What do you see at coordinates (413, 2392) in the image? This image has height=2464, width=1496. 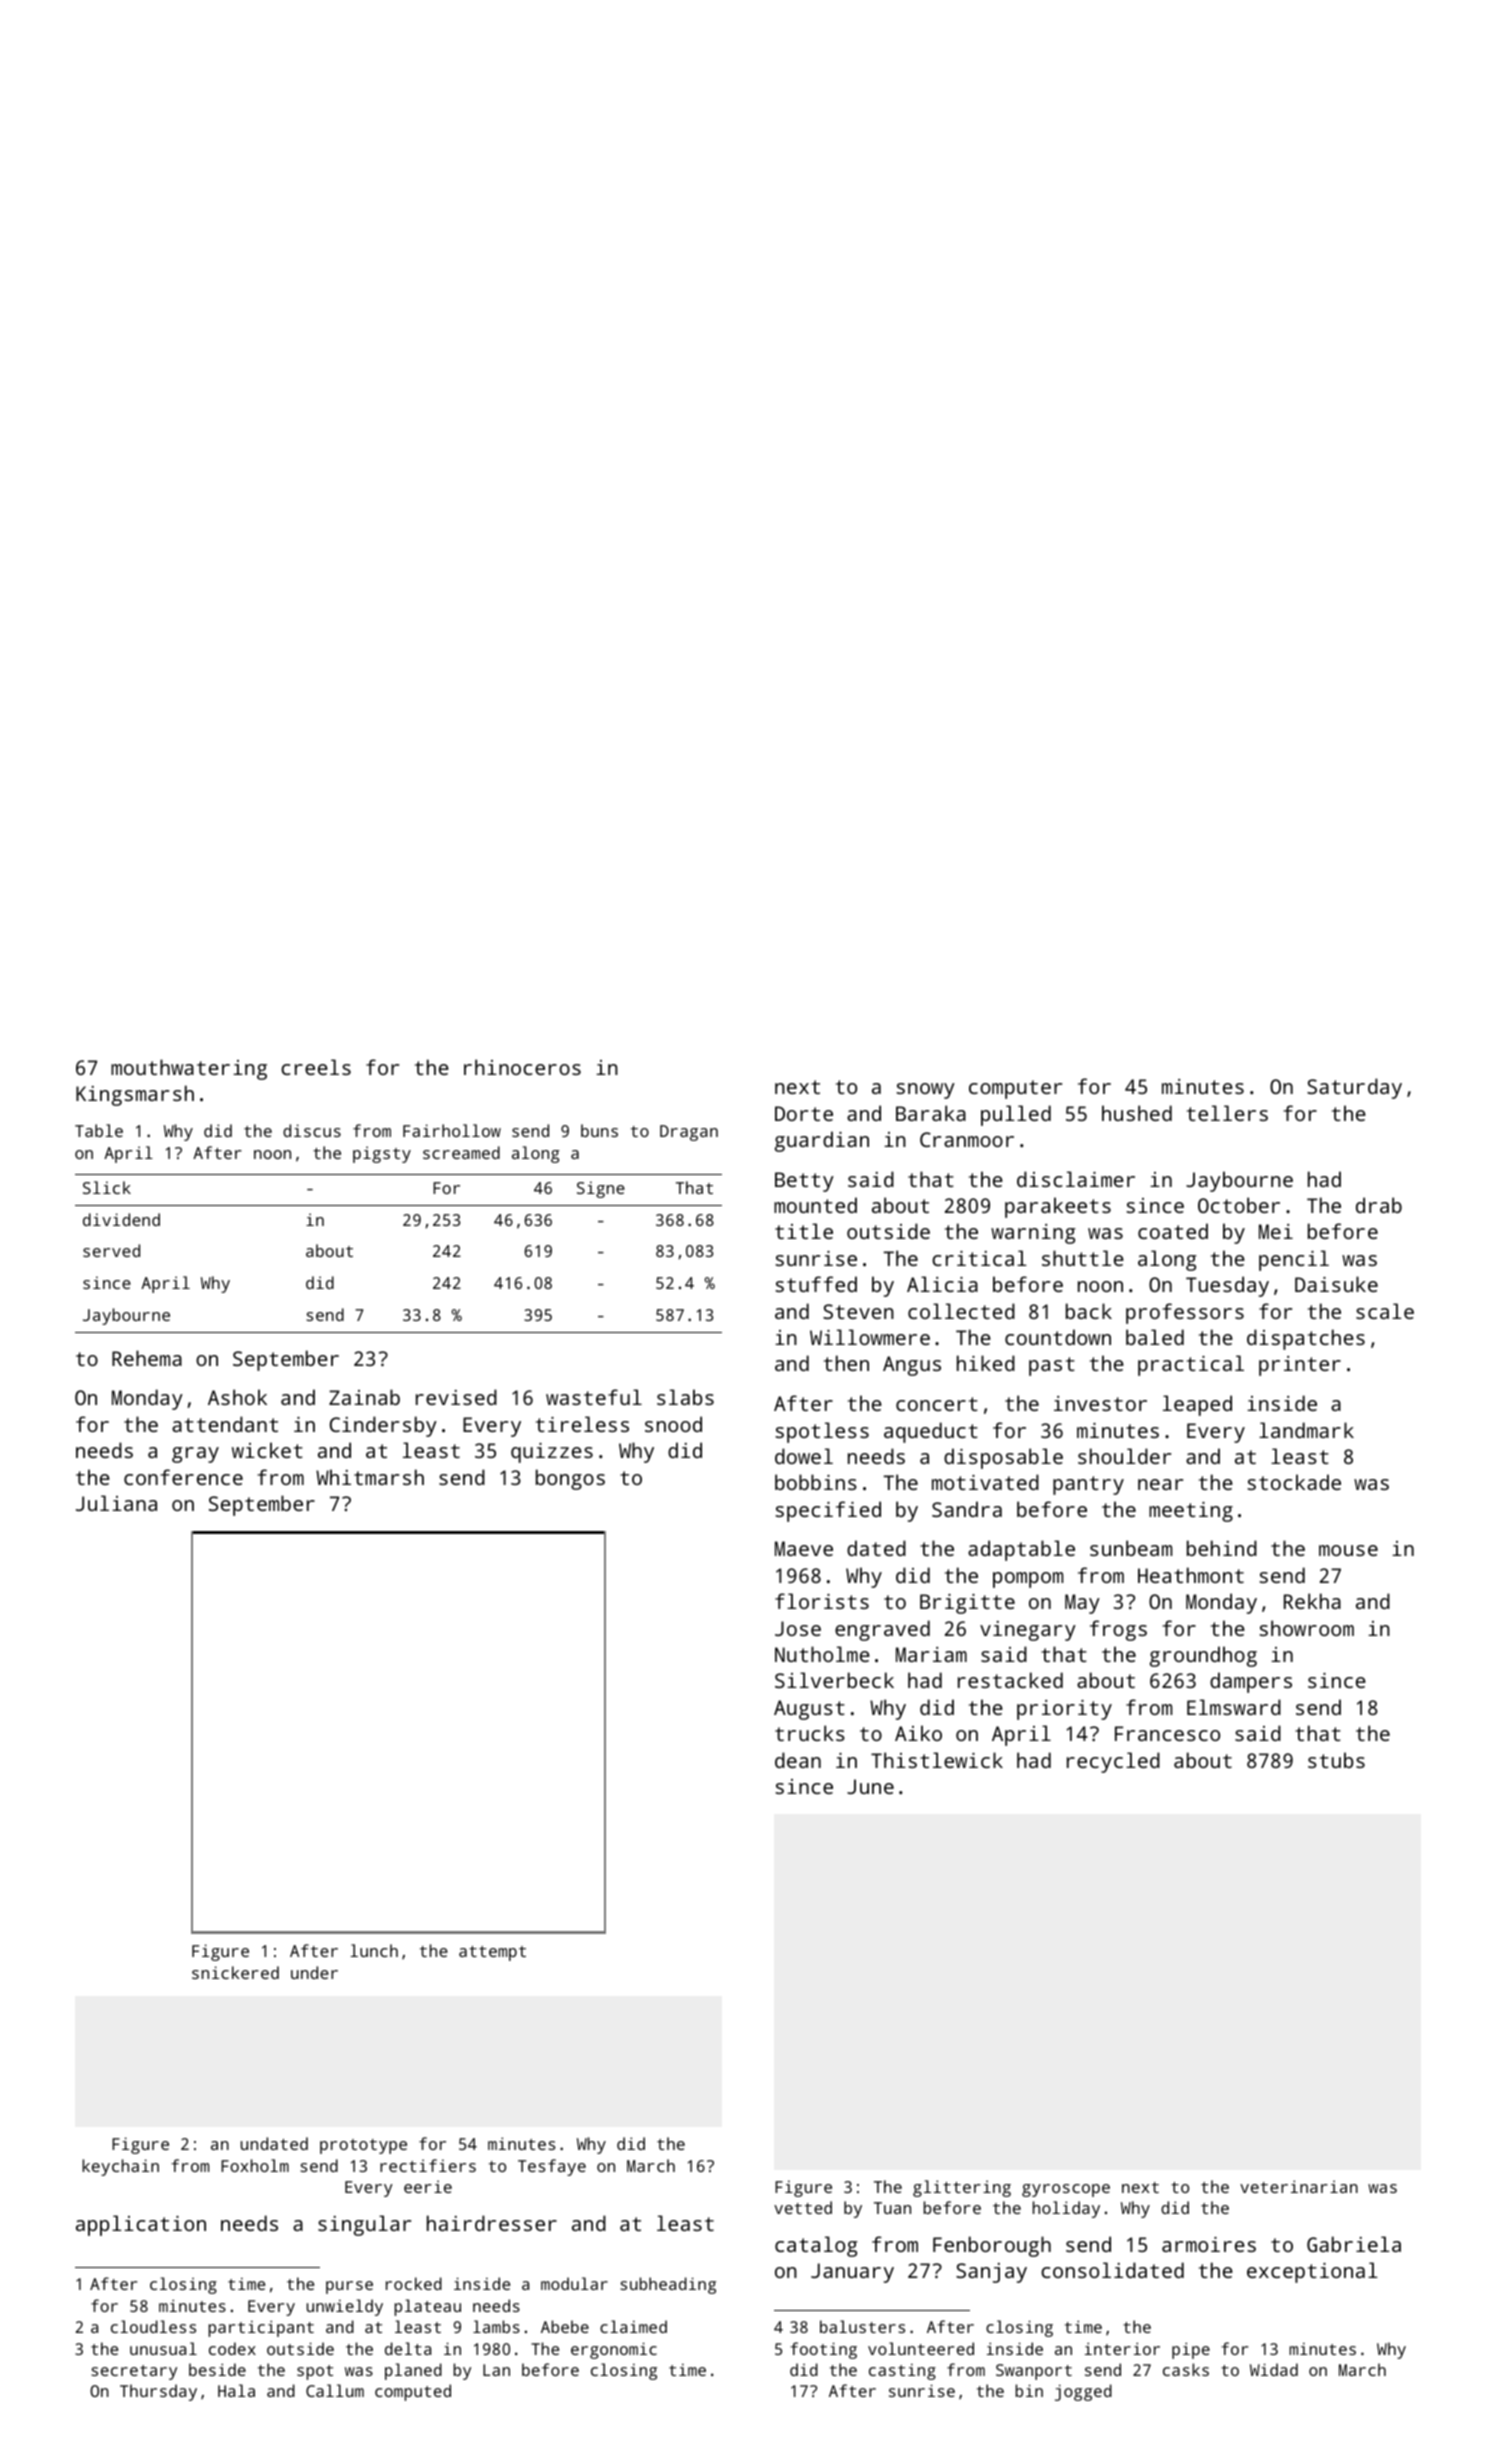 I see `computed` at bounding box center [413, 2392].
